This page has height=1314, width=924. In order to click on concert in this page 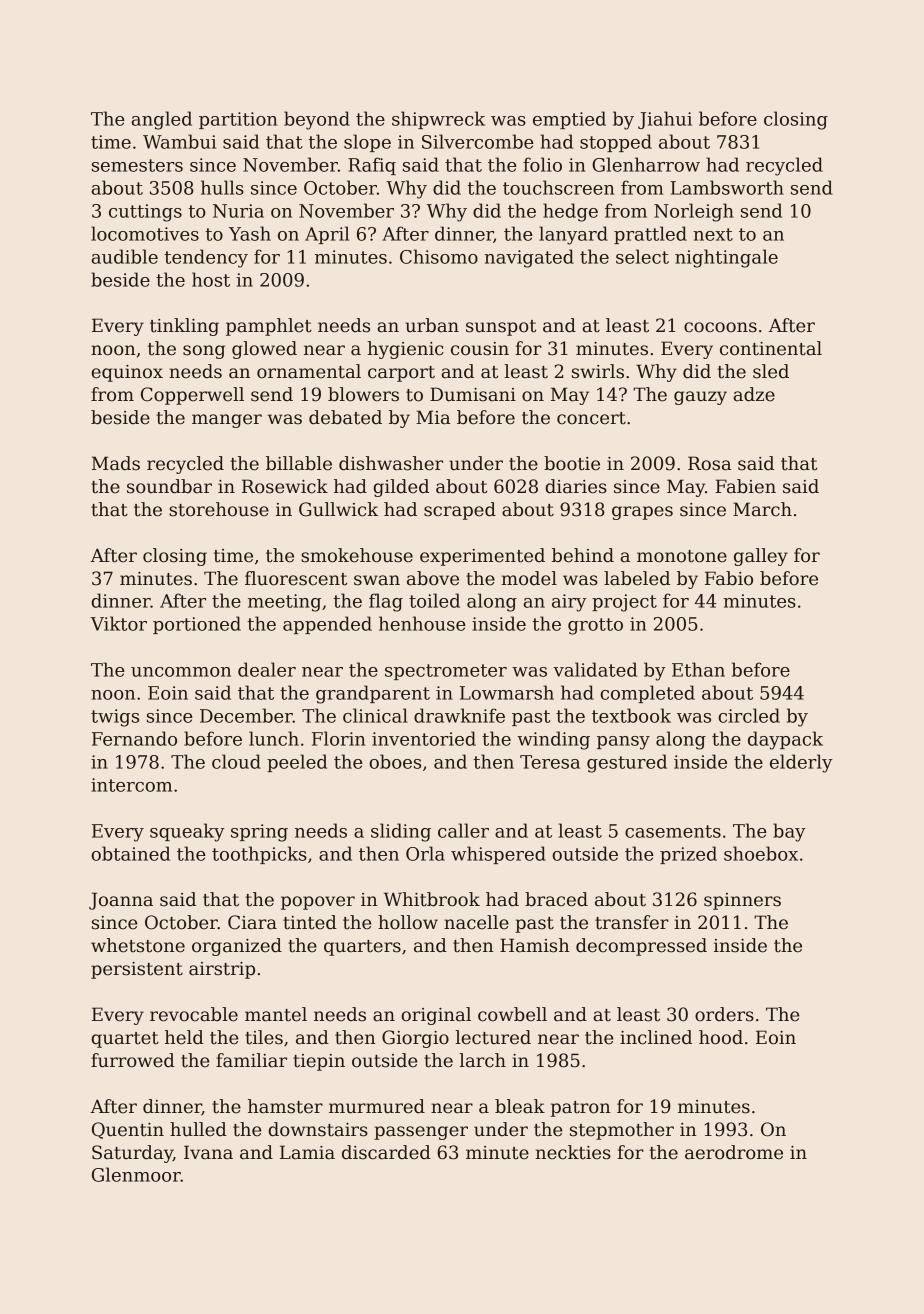, I will do `click(591, 418)`.
